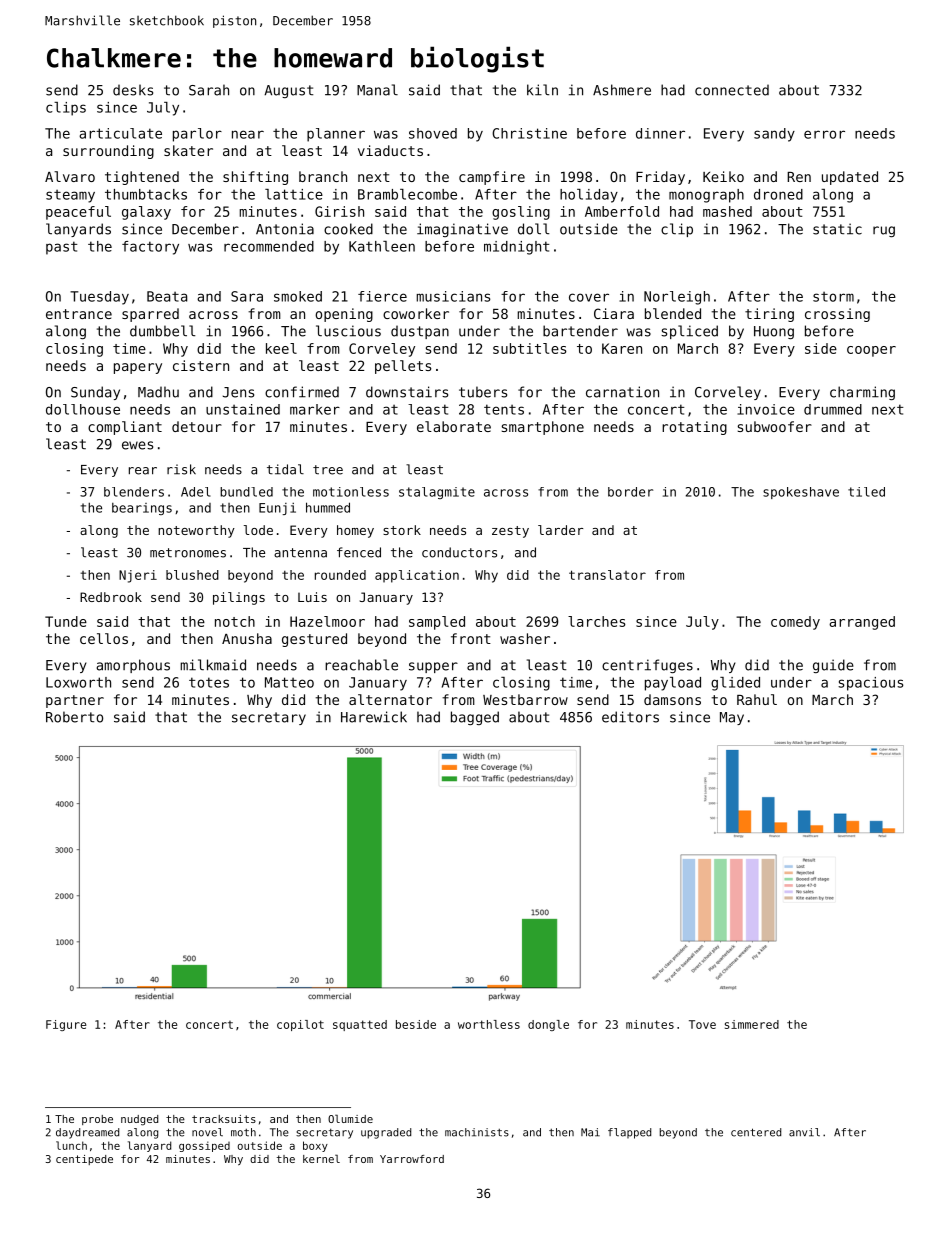 The width and height of the screenshot is (952, 1233). What do you see at coordinates (453, 296) in the screenshot?
I see `musicians` at bounding box center [453, 296].
